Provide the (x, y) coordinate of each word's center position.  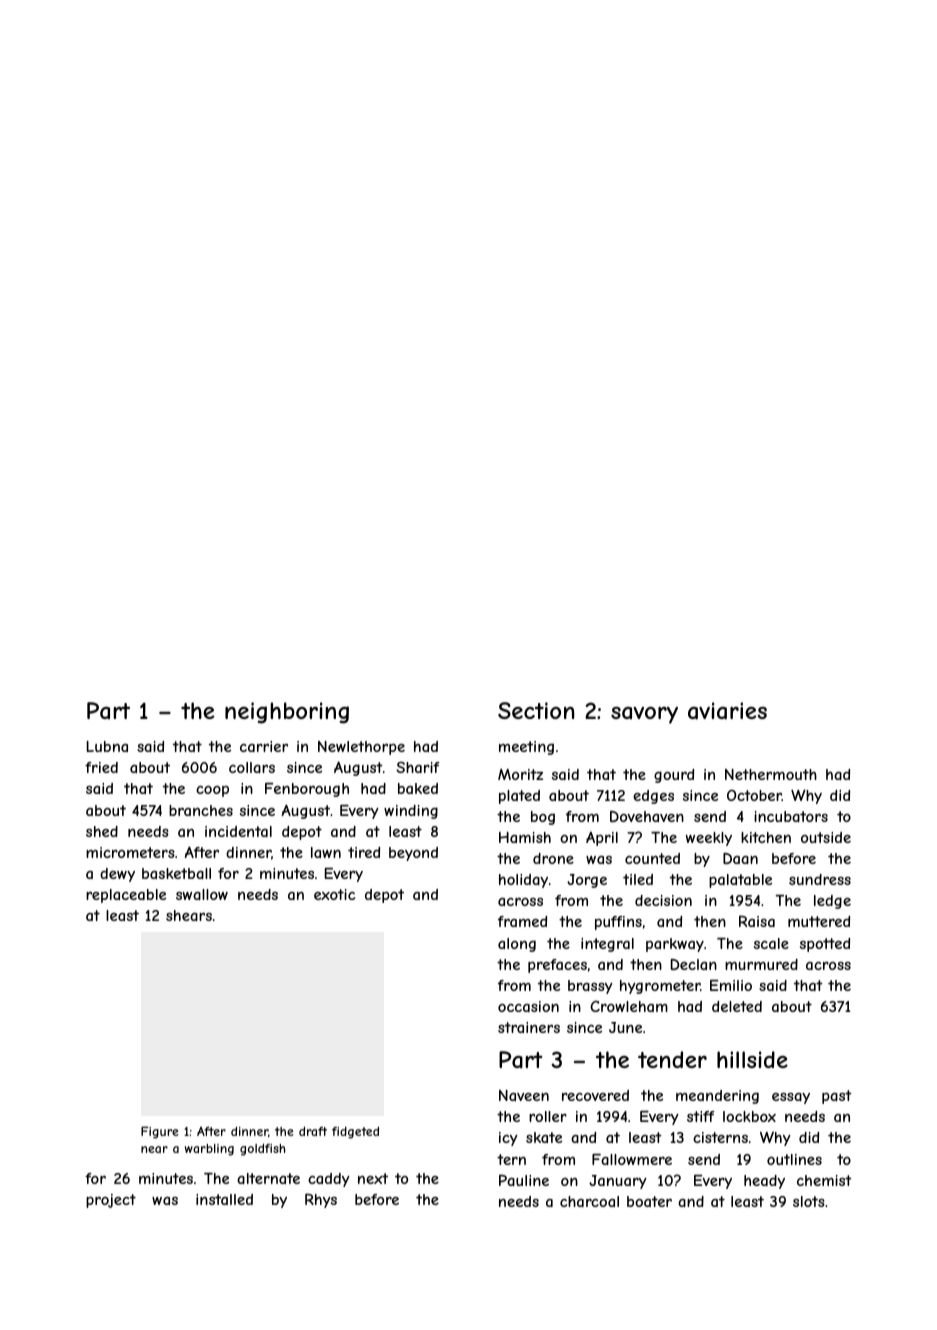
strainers (529, 1027)
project (111, 1201)
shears (189, 915)
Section (536, 710)
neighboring (287, 713)
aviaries (727, 711)
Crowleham (629, 1006)
